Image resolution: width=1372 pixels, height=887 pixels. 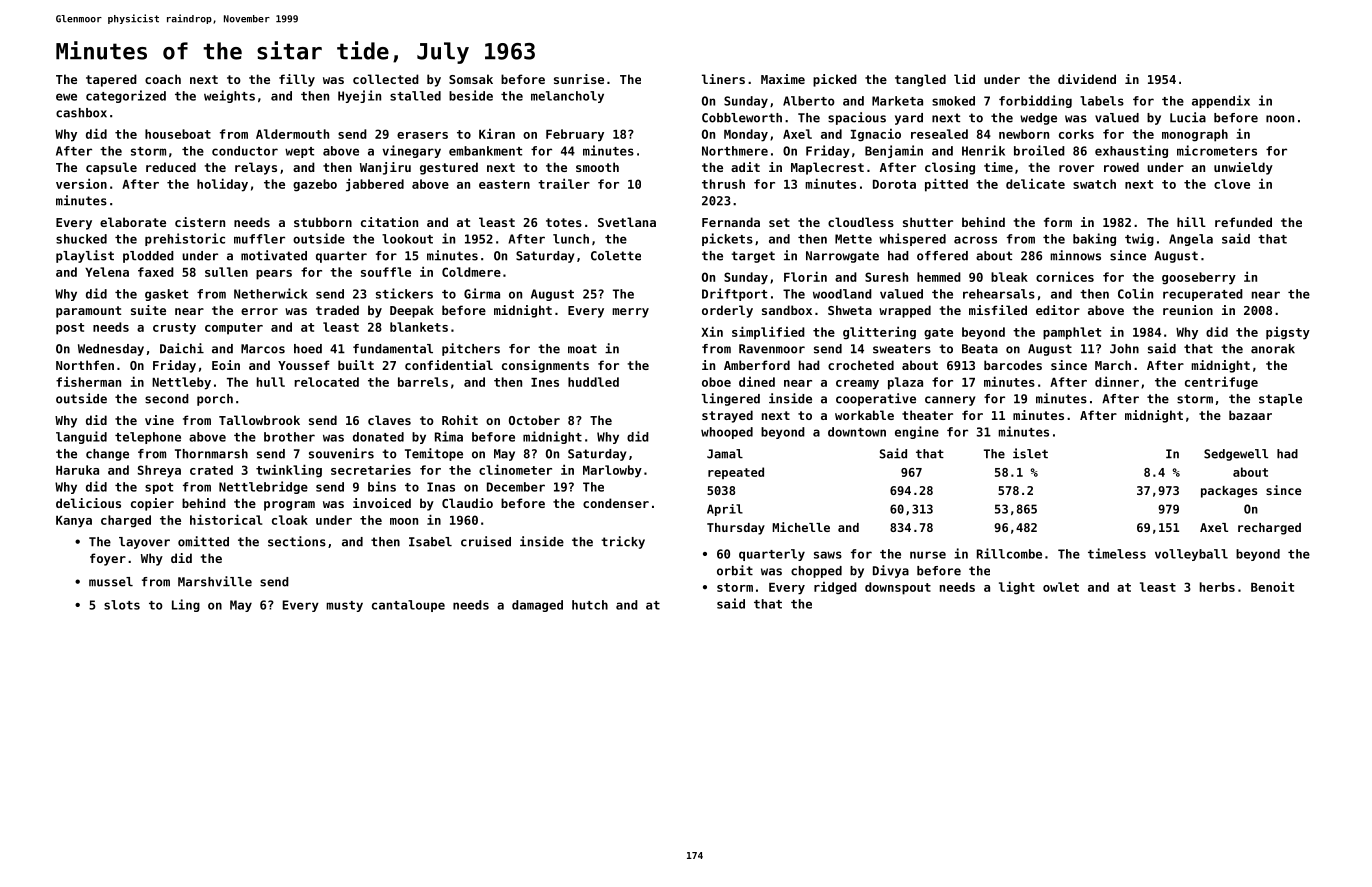 I want to click on hutch, so click(x=590, y=605).
